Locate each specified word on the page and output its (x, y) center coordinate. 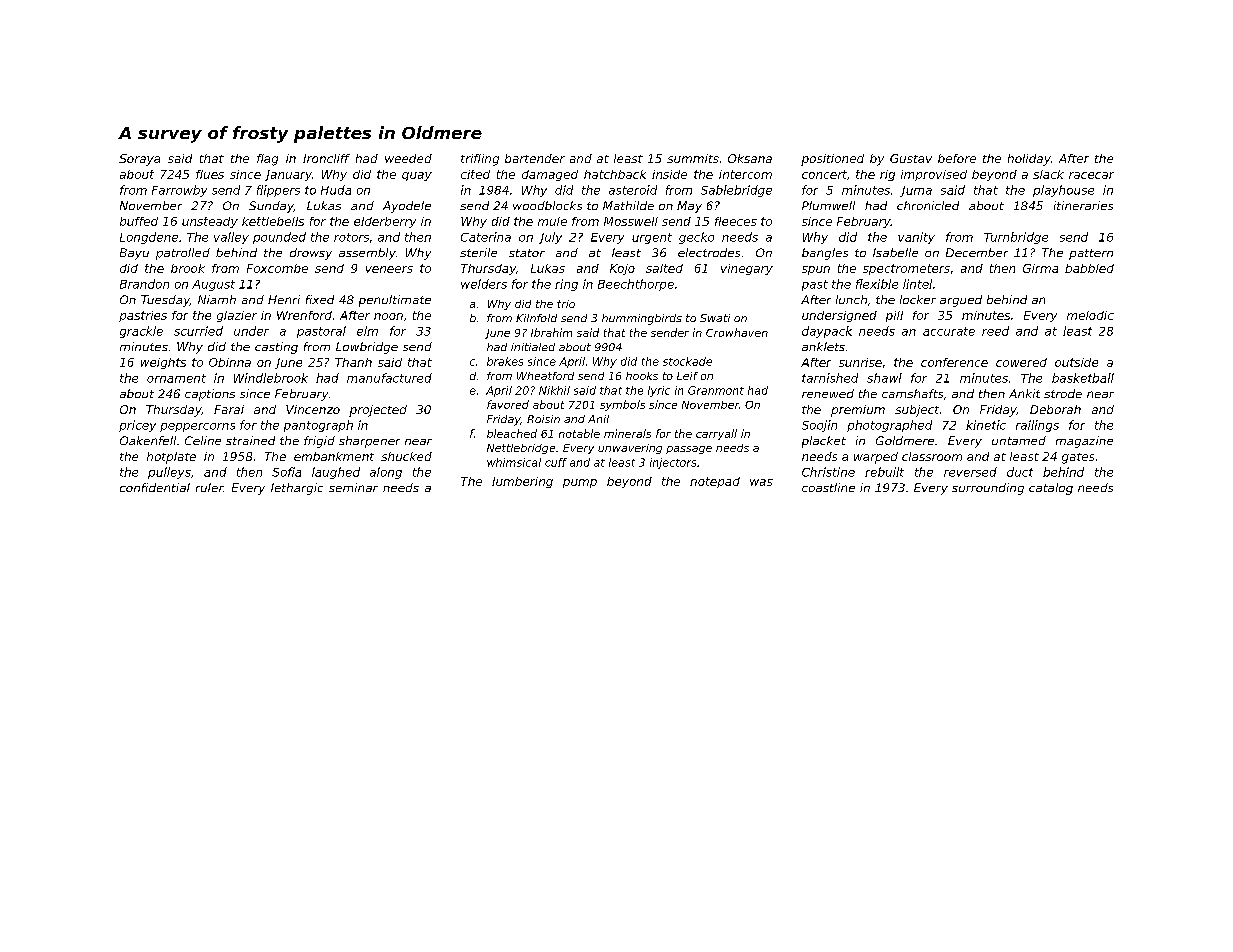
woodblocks (547, 205)
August (213, 285)
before (957, 158)
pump (580, 483)
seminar (353, 487)
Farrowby (179, 191)
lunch (851, 299)
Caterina (486, 237)
